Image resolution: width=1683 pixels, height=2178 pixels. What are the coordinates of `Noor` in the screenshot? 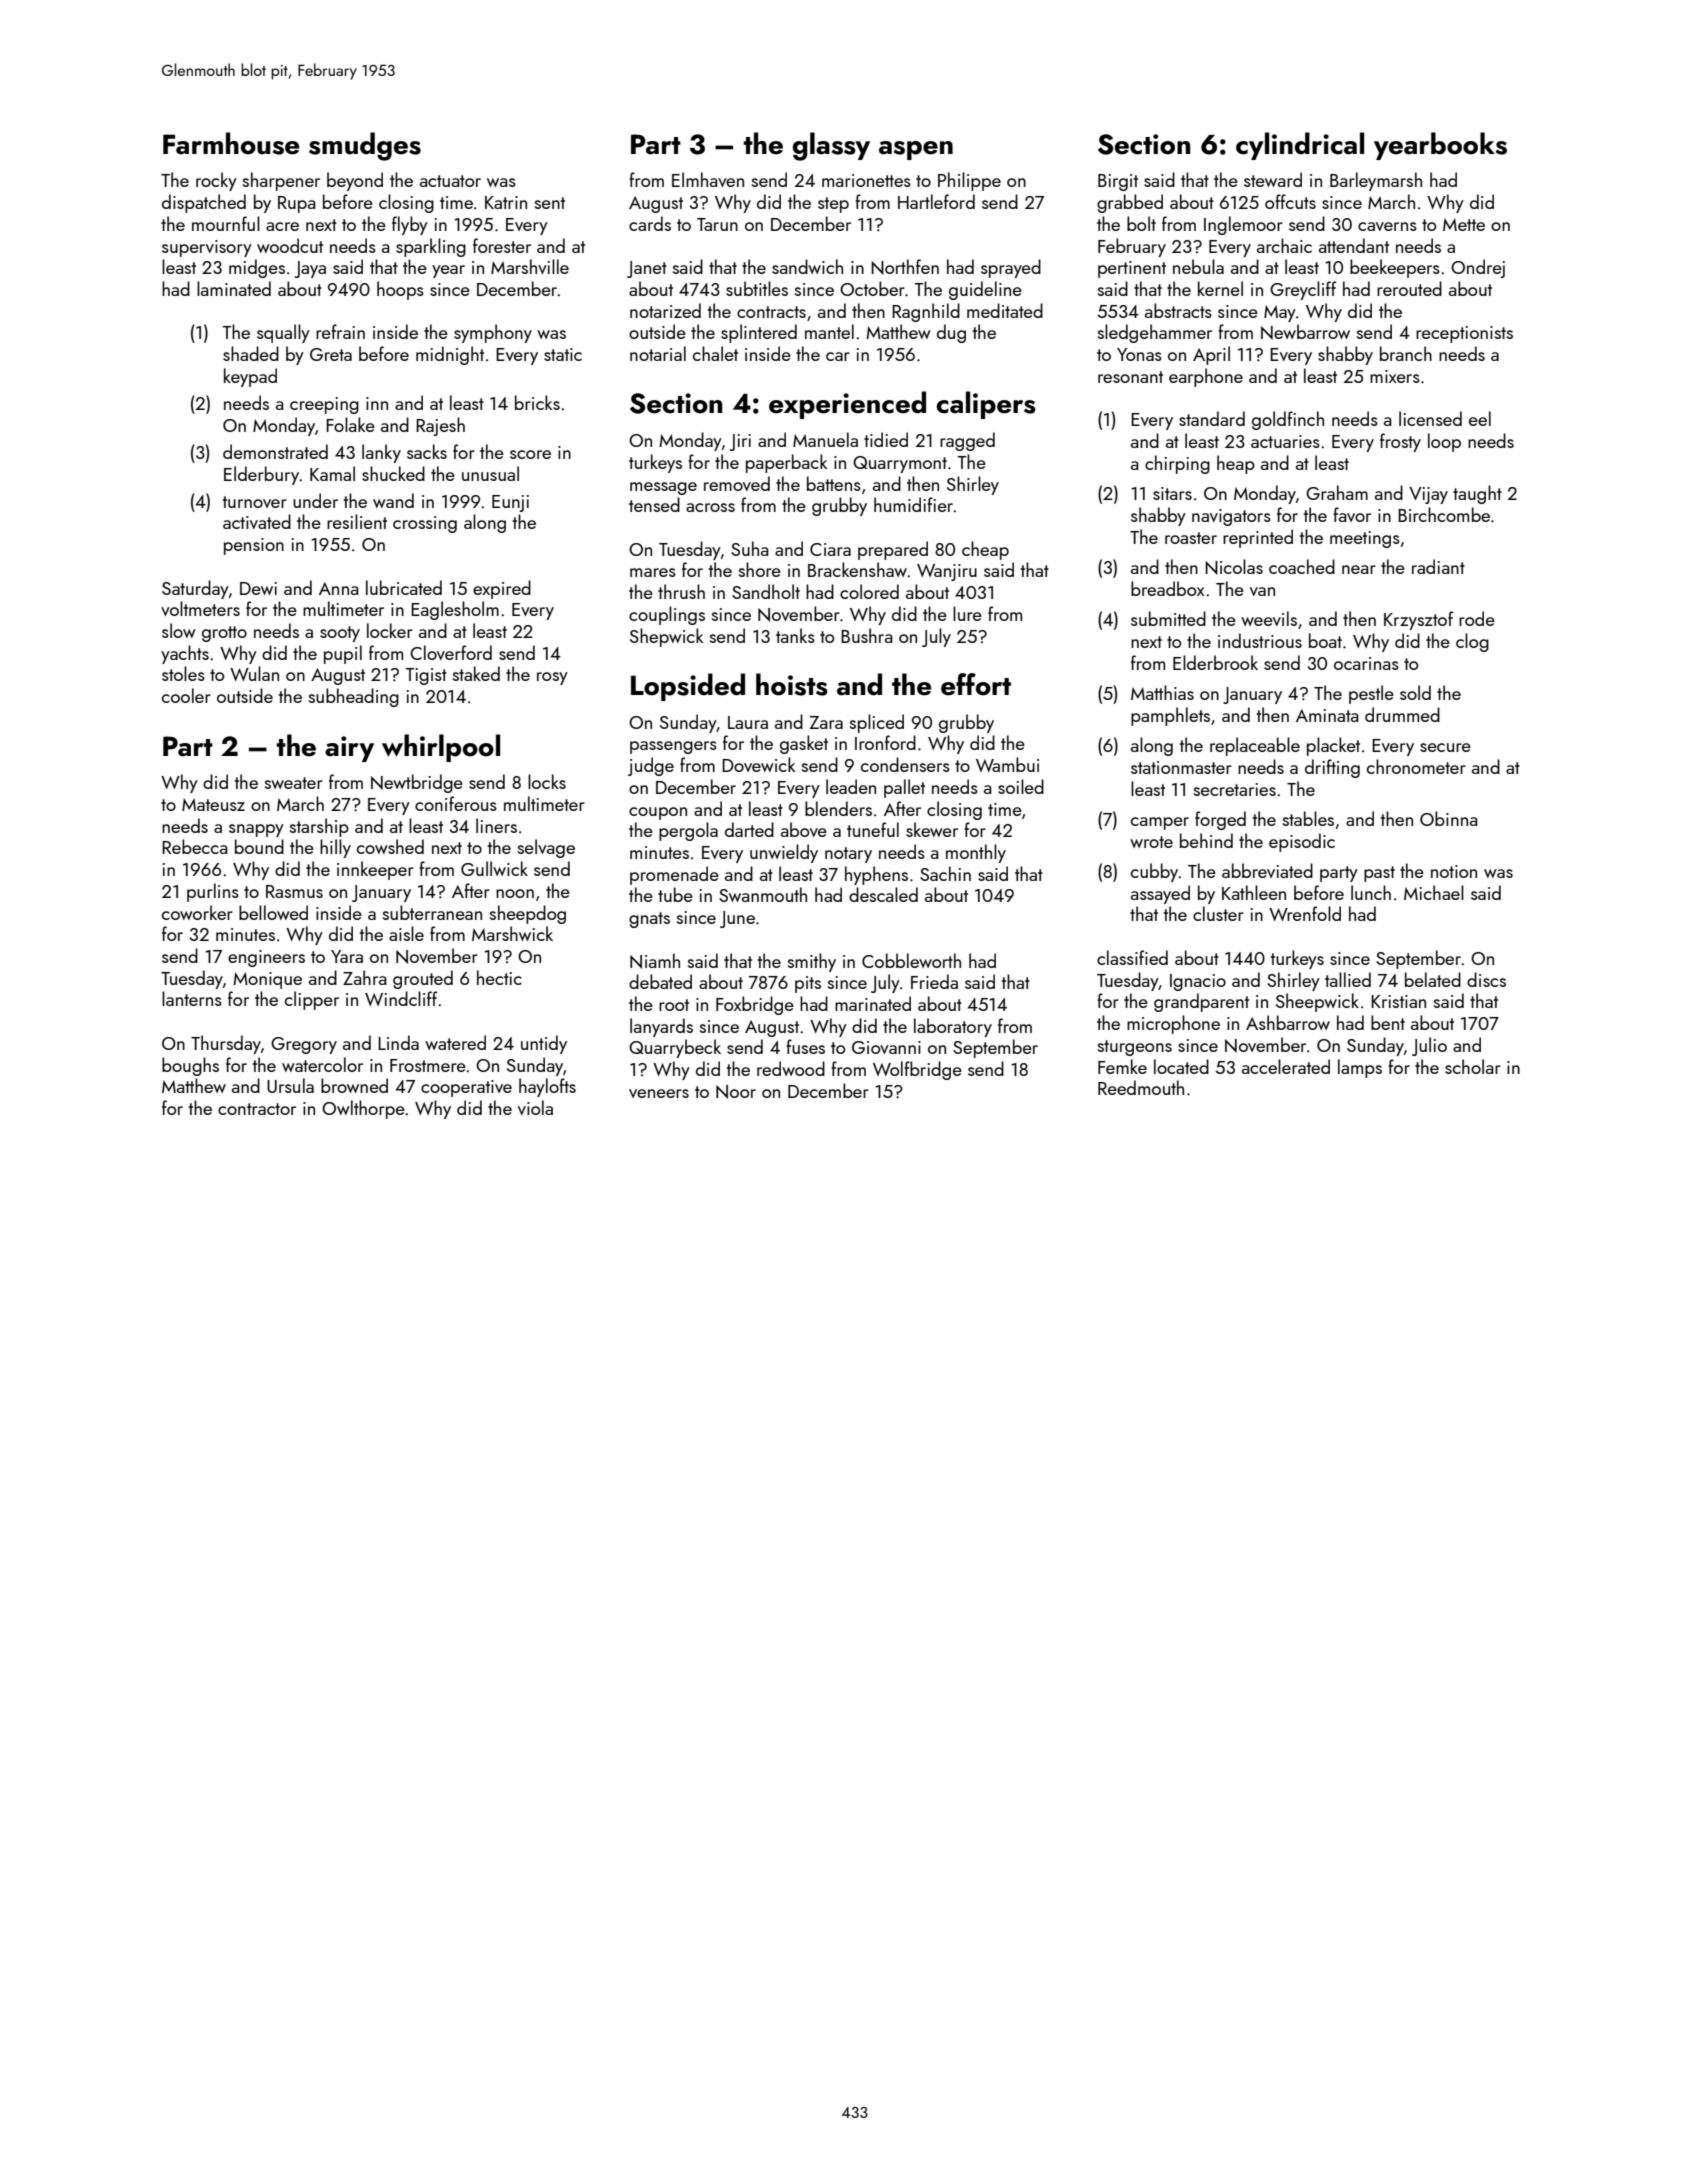 It's located at (736, 1092).
